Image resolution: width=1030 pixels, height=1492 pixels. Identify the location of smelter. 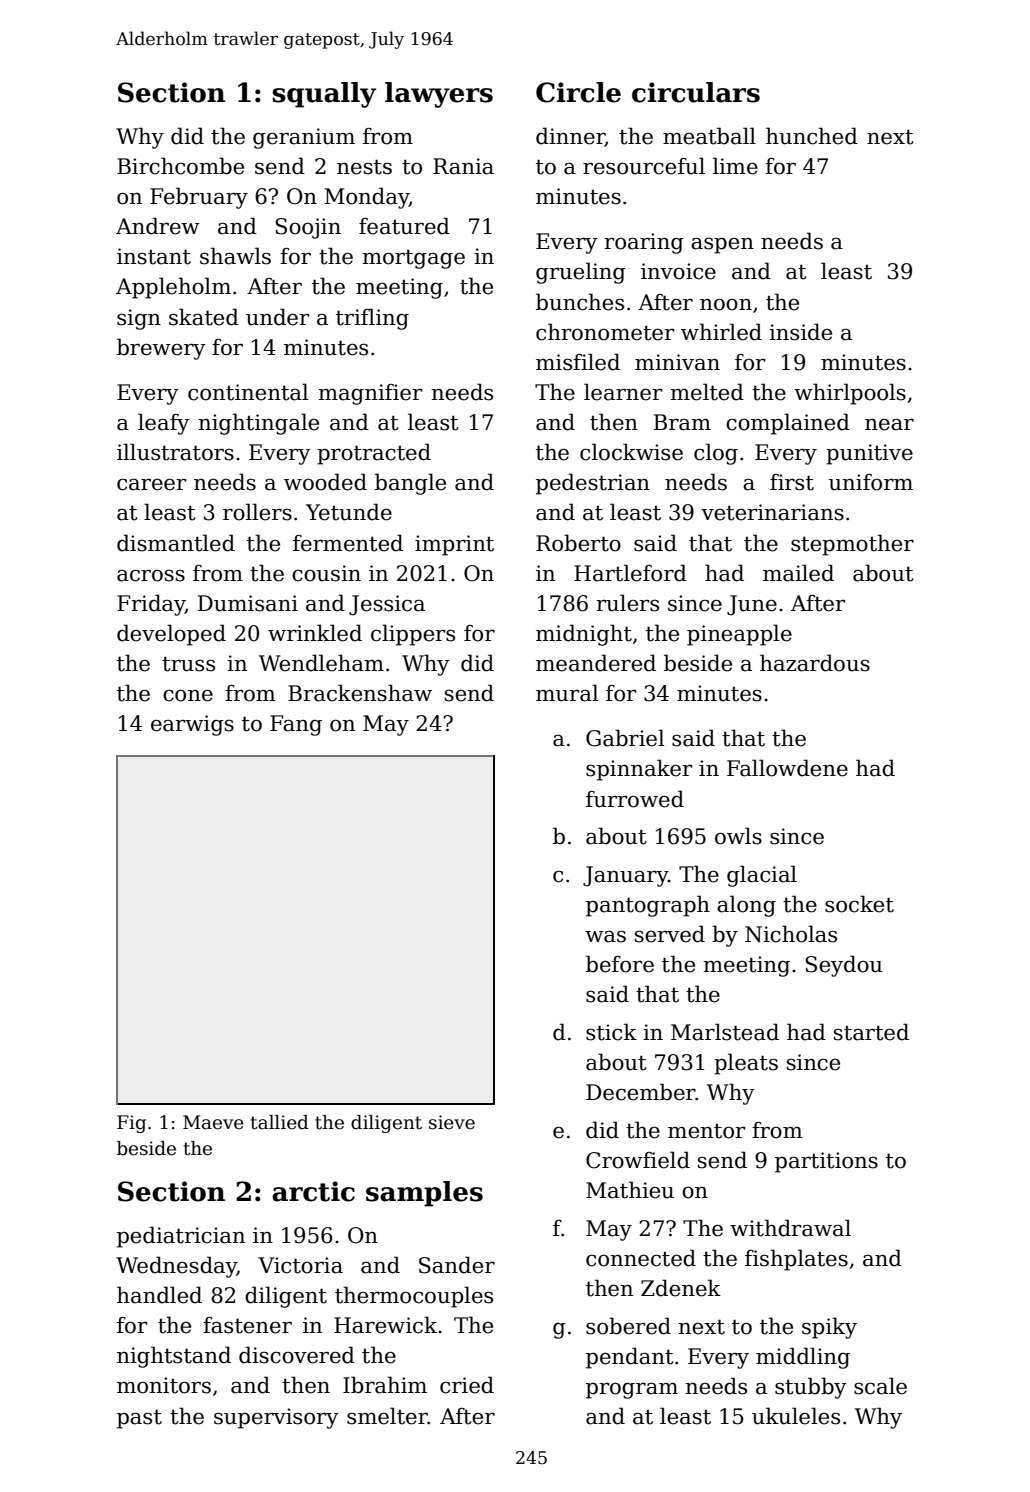
(387, 1416).
